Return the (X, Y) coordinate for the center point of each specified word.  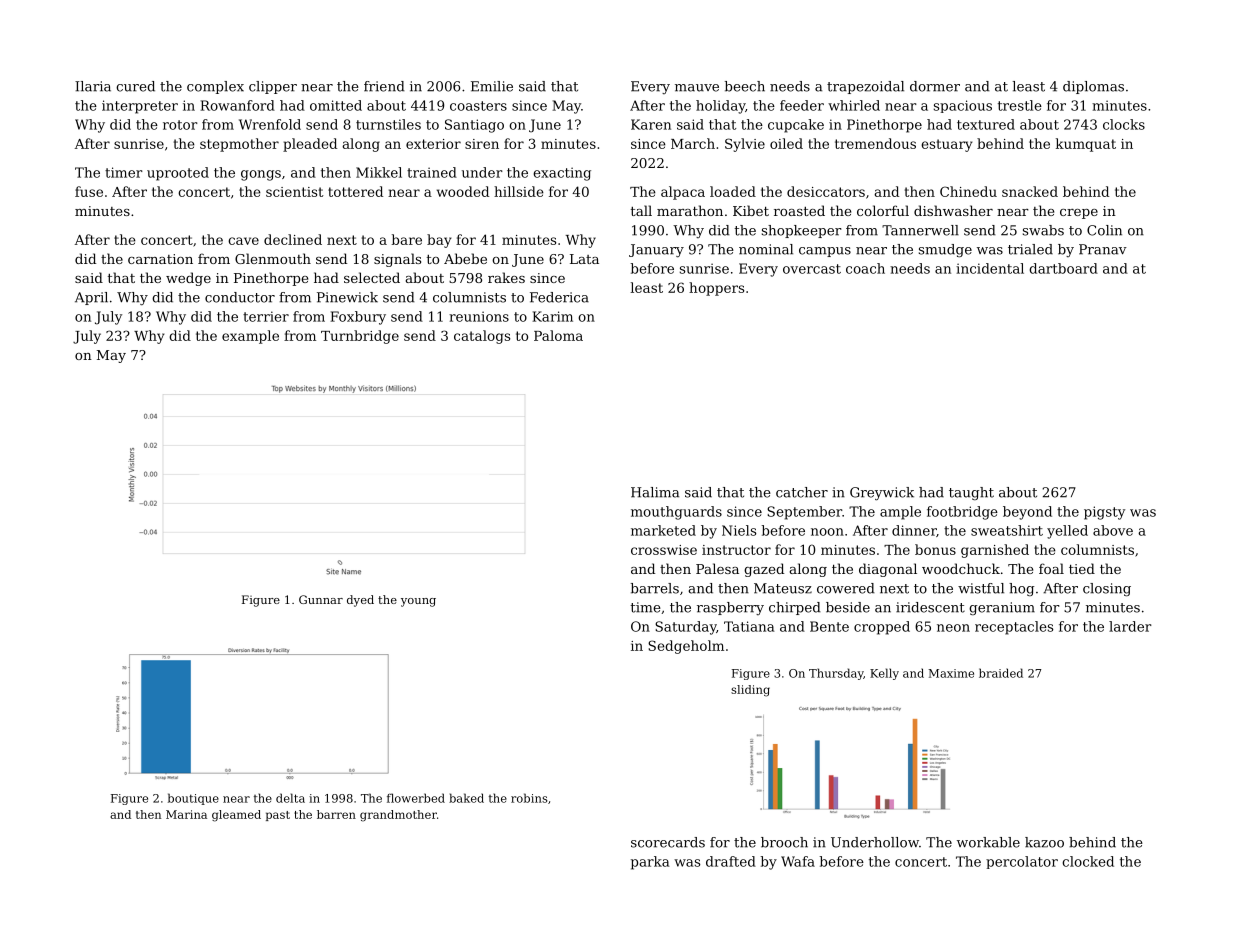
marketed (663, 530)
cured (135, 86)
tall (641, 210)
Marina (186, 814)
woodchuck (961, 568)
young (418, 602)
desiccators (826, 191)
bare (406, 239)
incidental (990, 268)
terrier (266, 316)
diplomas (1093, 87)
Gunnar (321, 599)
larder (1130, 626)
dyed (360, 601)
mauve (697, 88)
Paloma (558, 335)
